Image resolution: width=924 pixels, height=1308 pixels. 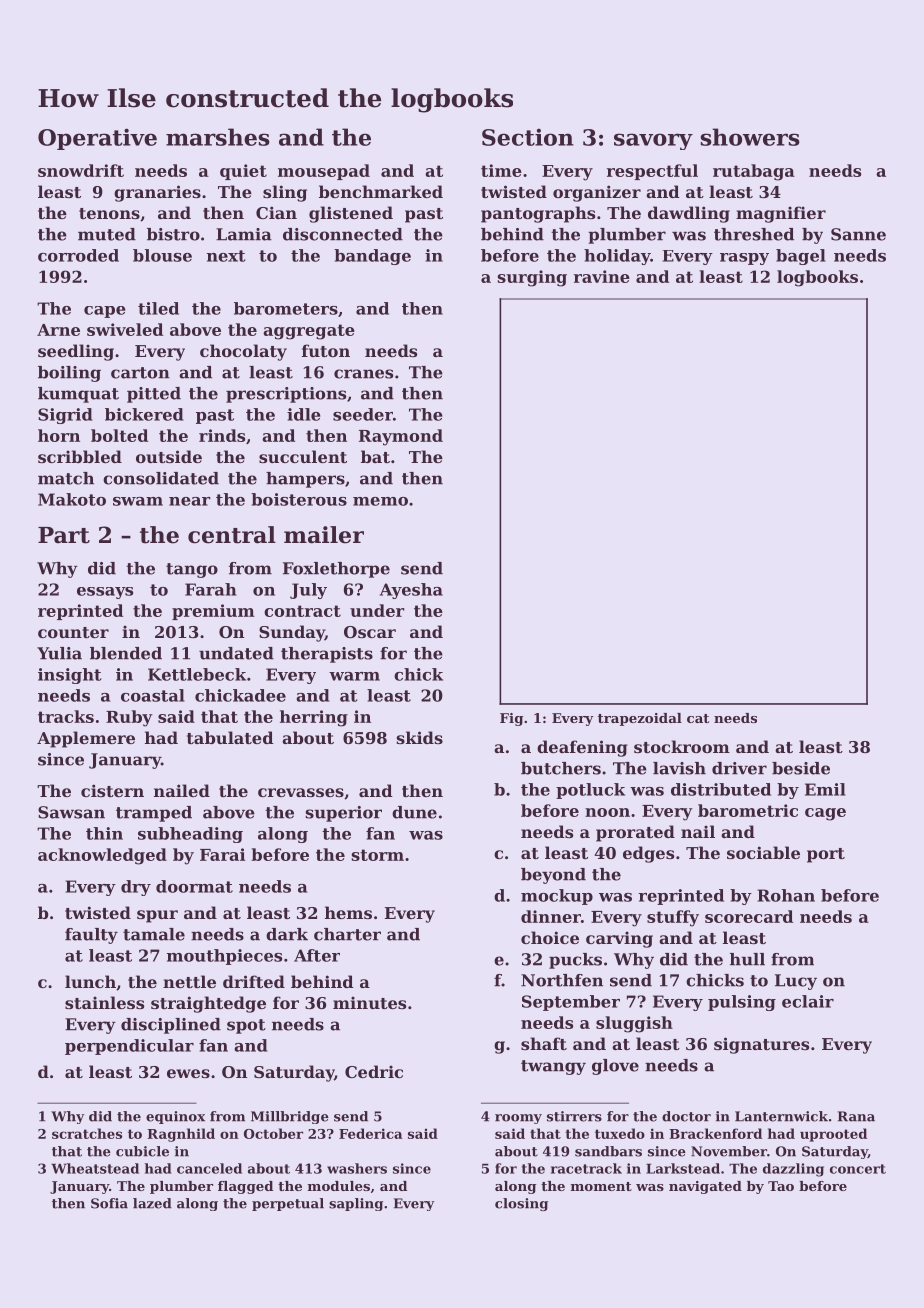 I want to click on dune, so click(x=414, y=812).
